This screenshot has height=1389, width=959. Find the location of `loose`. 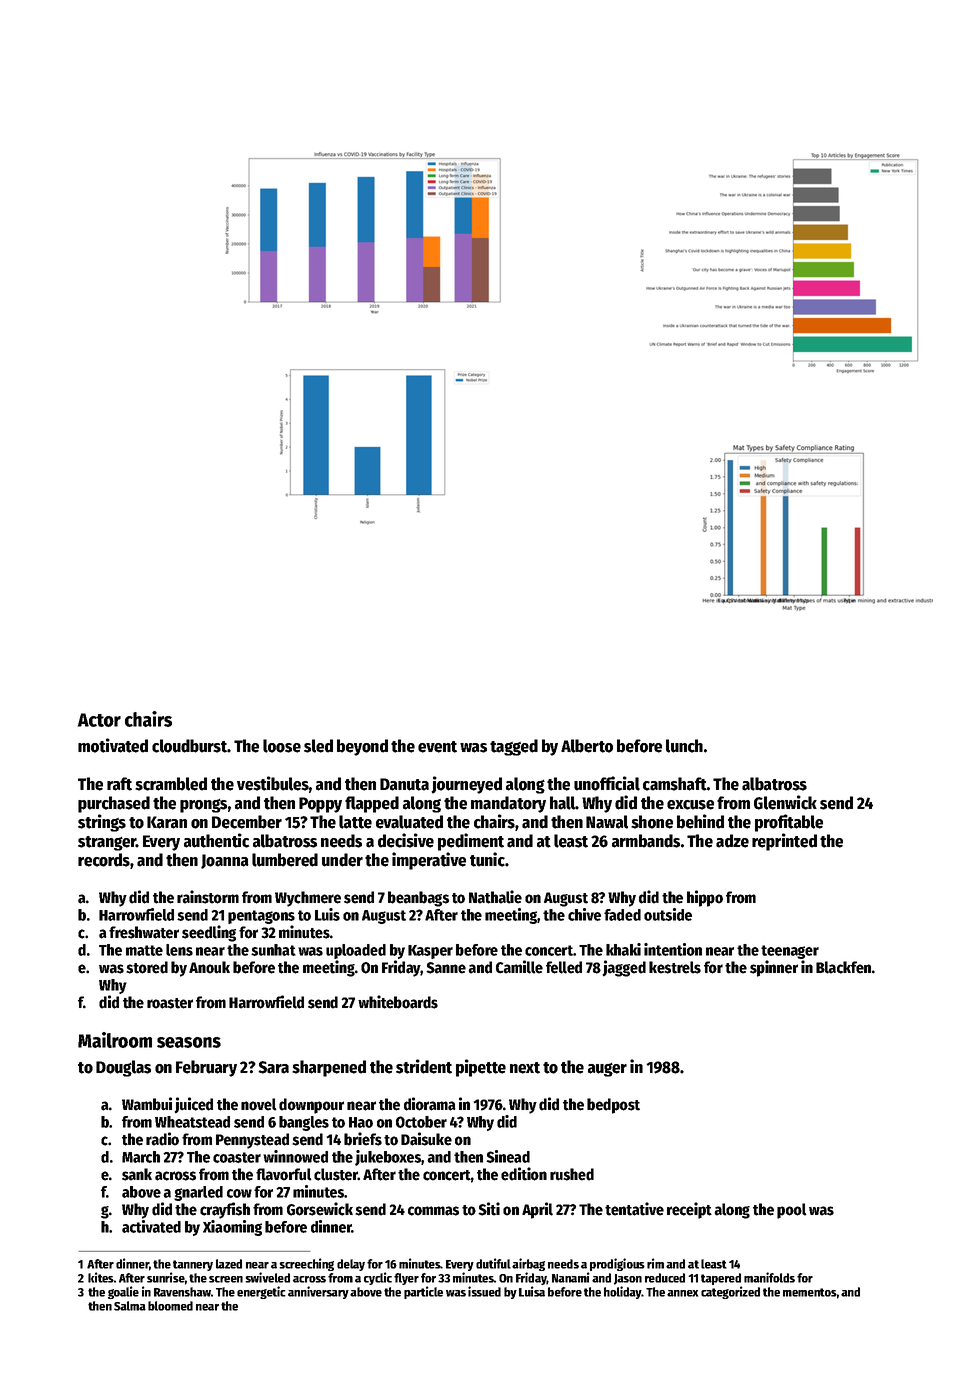

loose is located at coordinates (282, 746).
